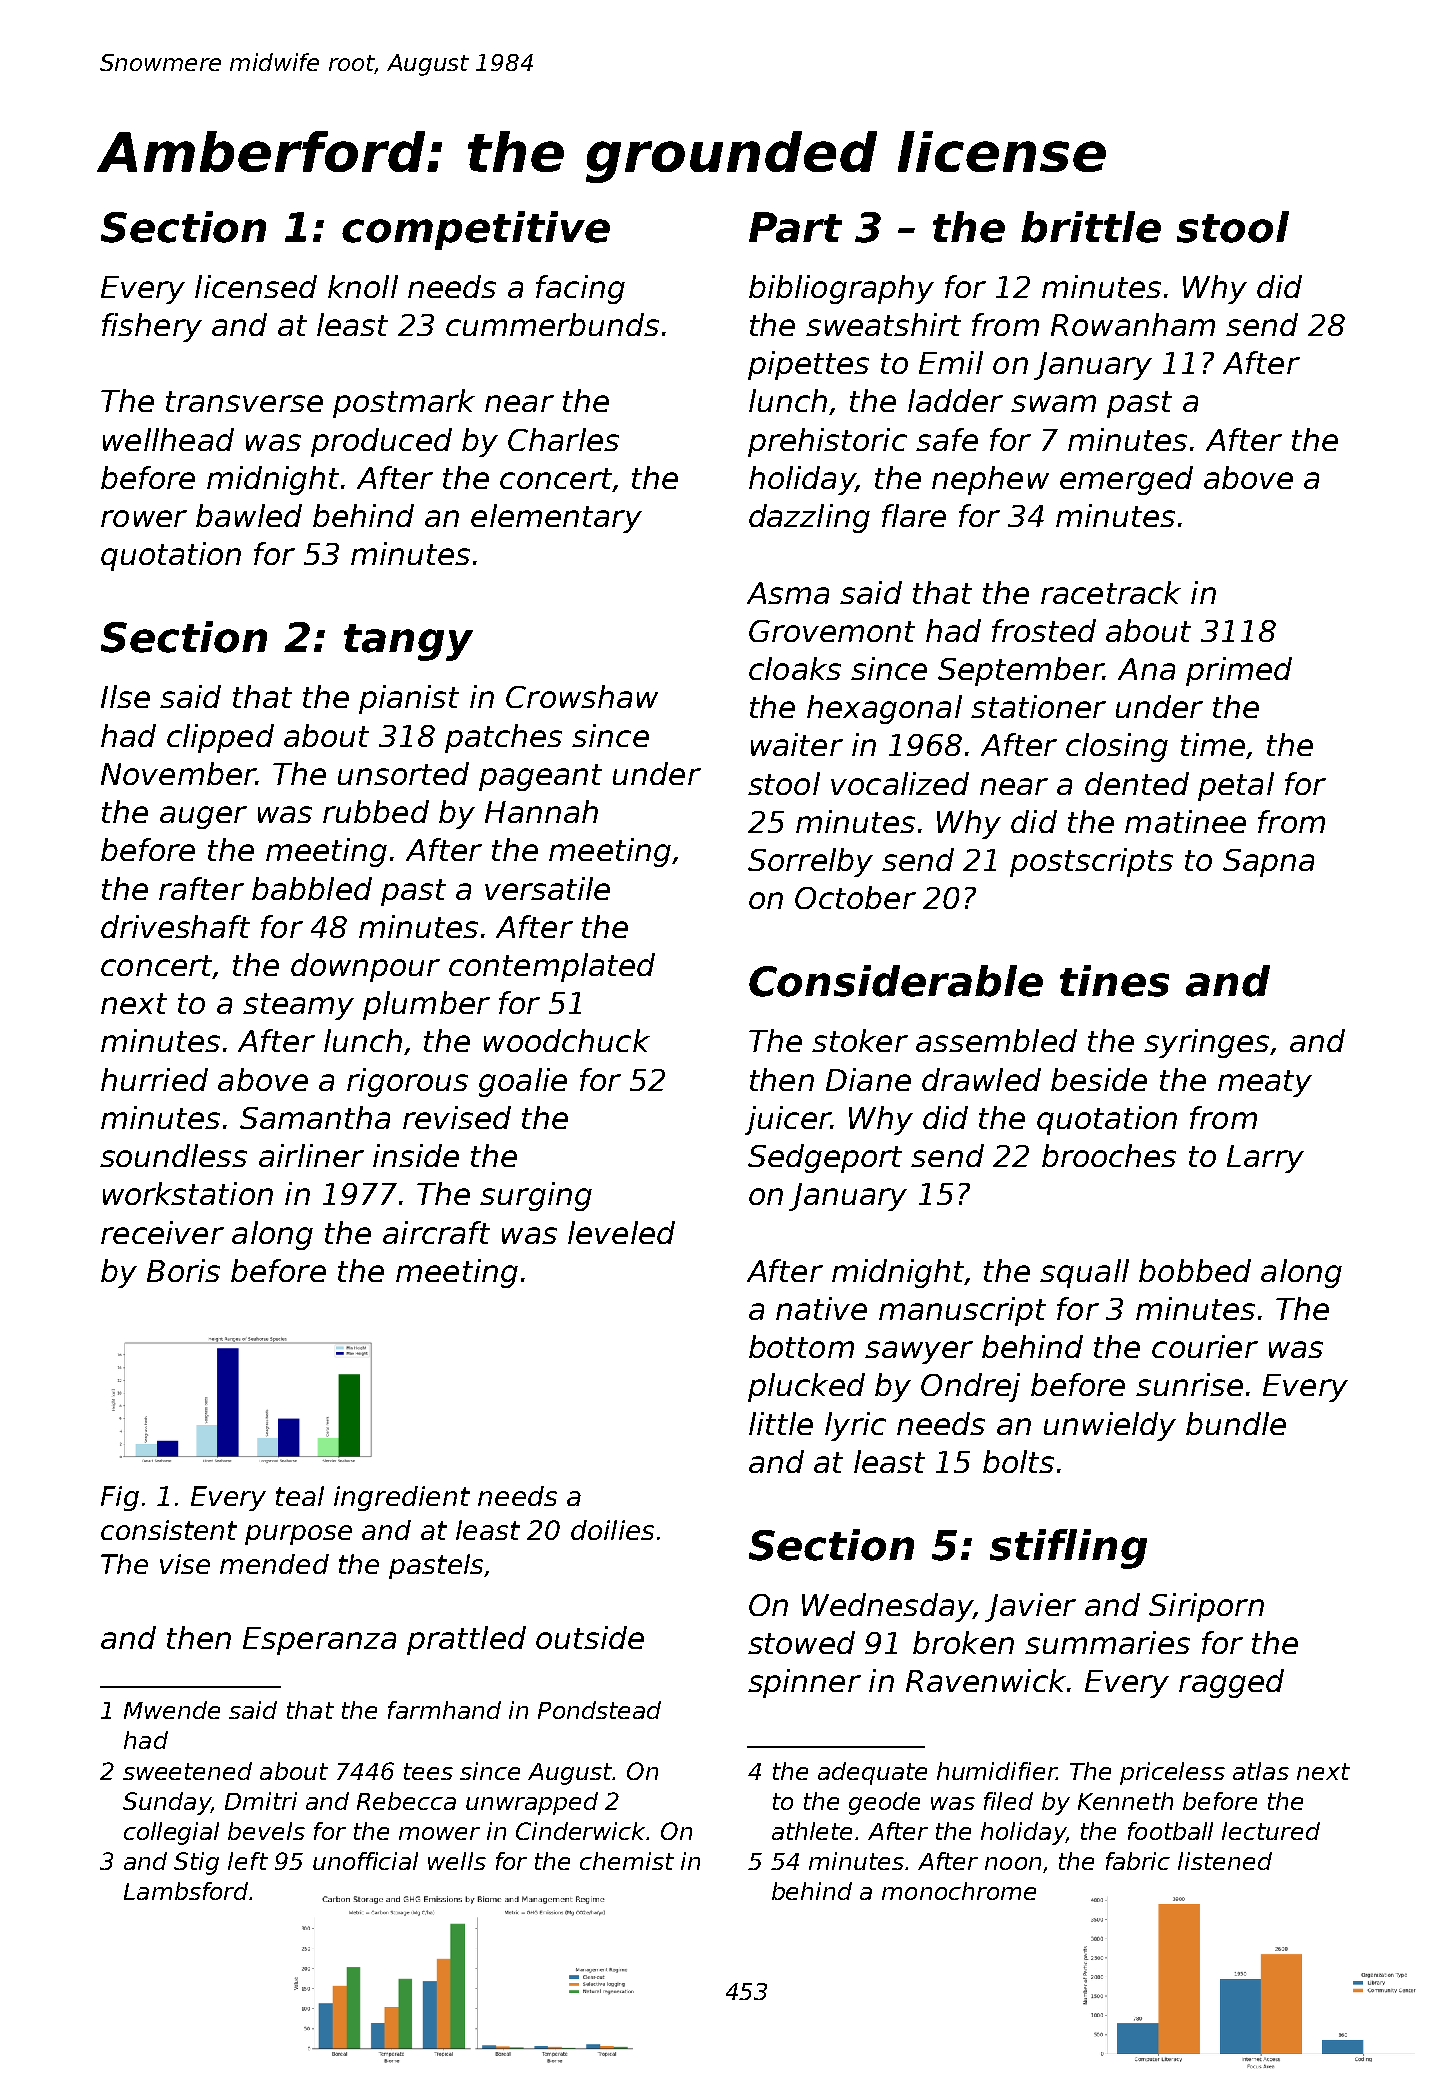 Image resolution: width=1450 pixels, height=2100 pixels. I want to click on native, so click(821, 1308).
